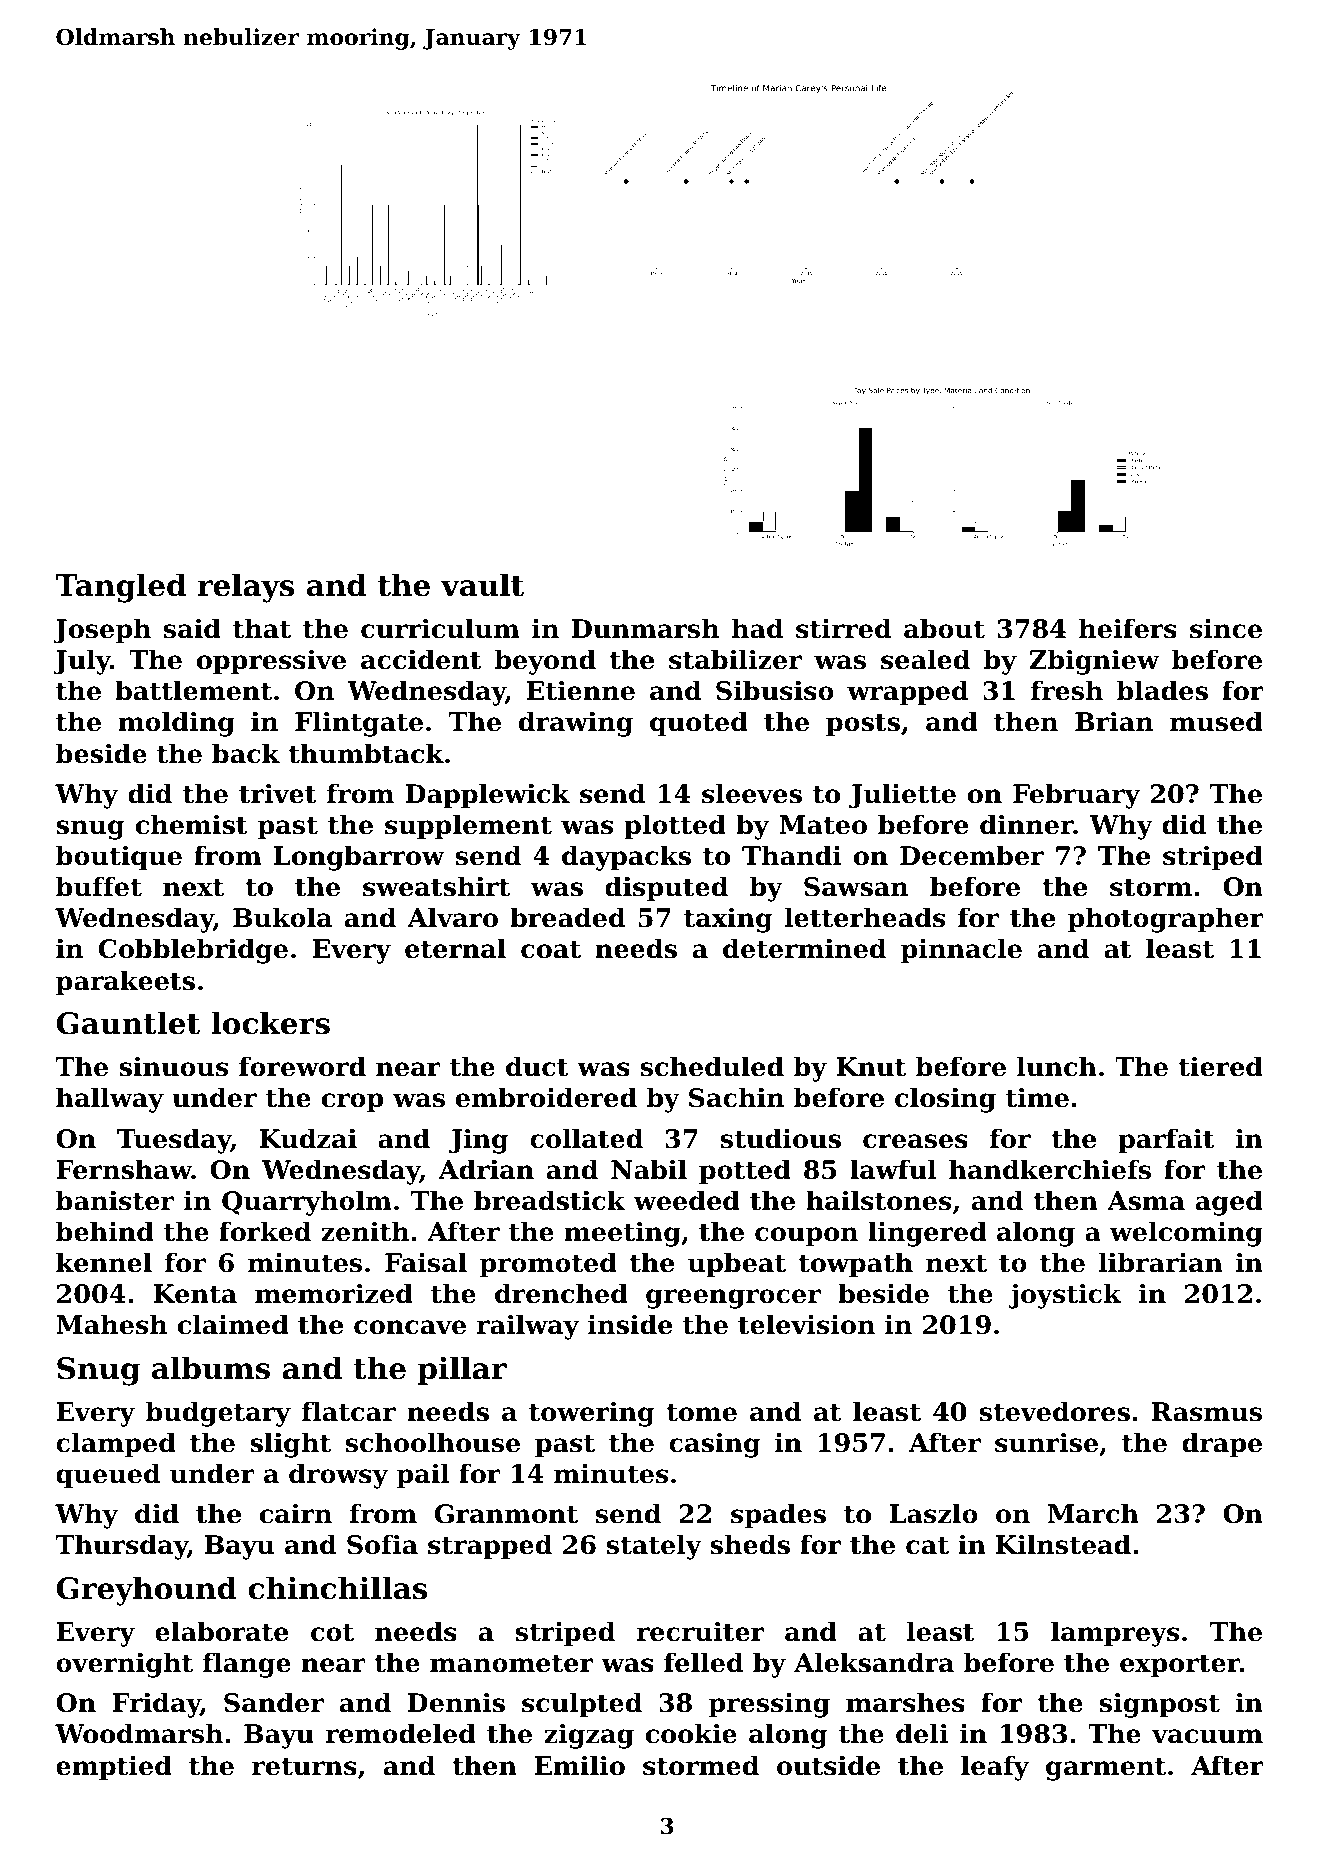  What do you see at coordinates (110, 1100) in the image?
I see `hallway` at bounding box center [110, 1100].
